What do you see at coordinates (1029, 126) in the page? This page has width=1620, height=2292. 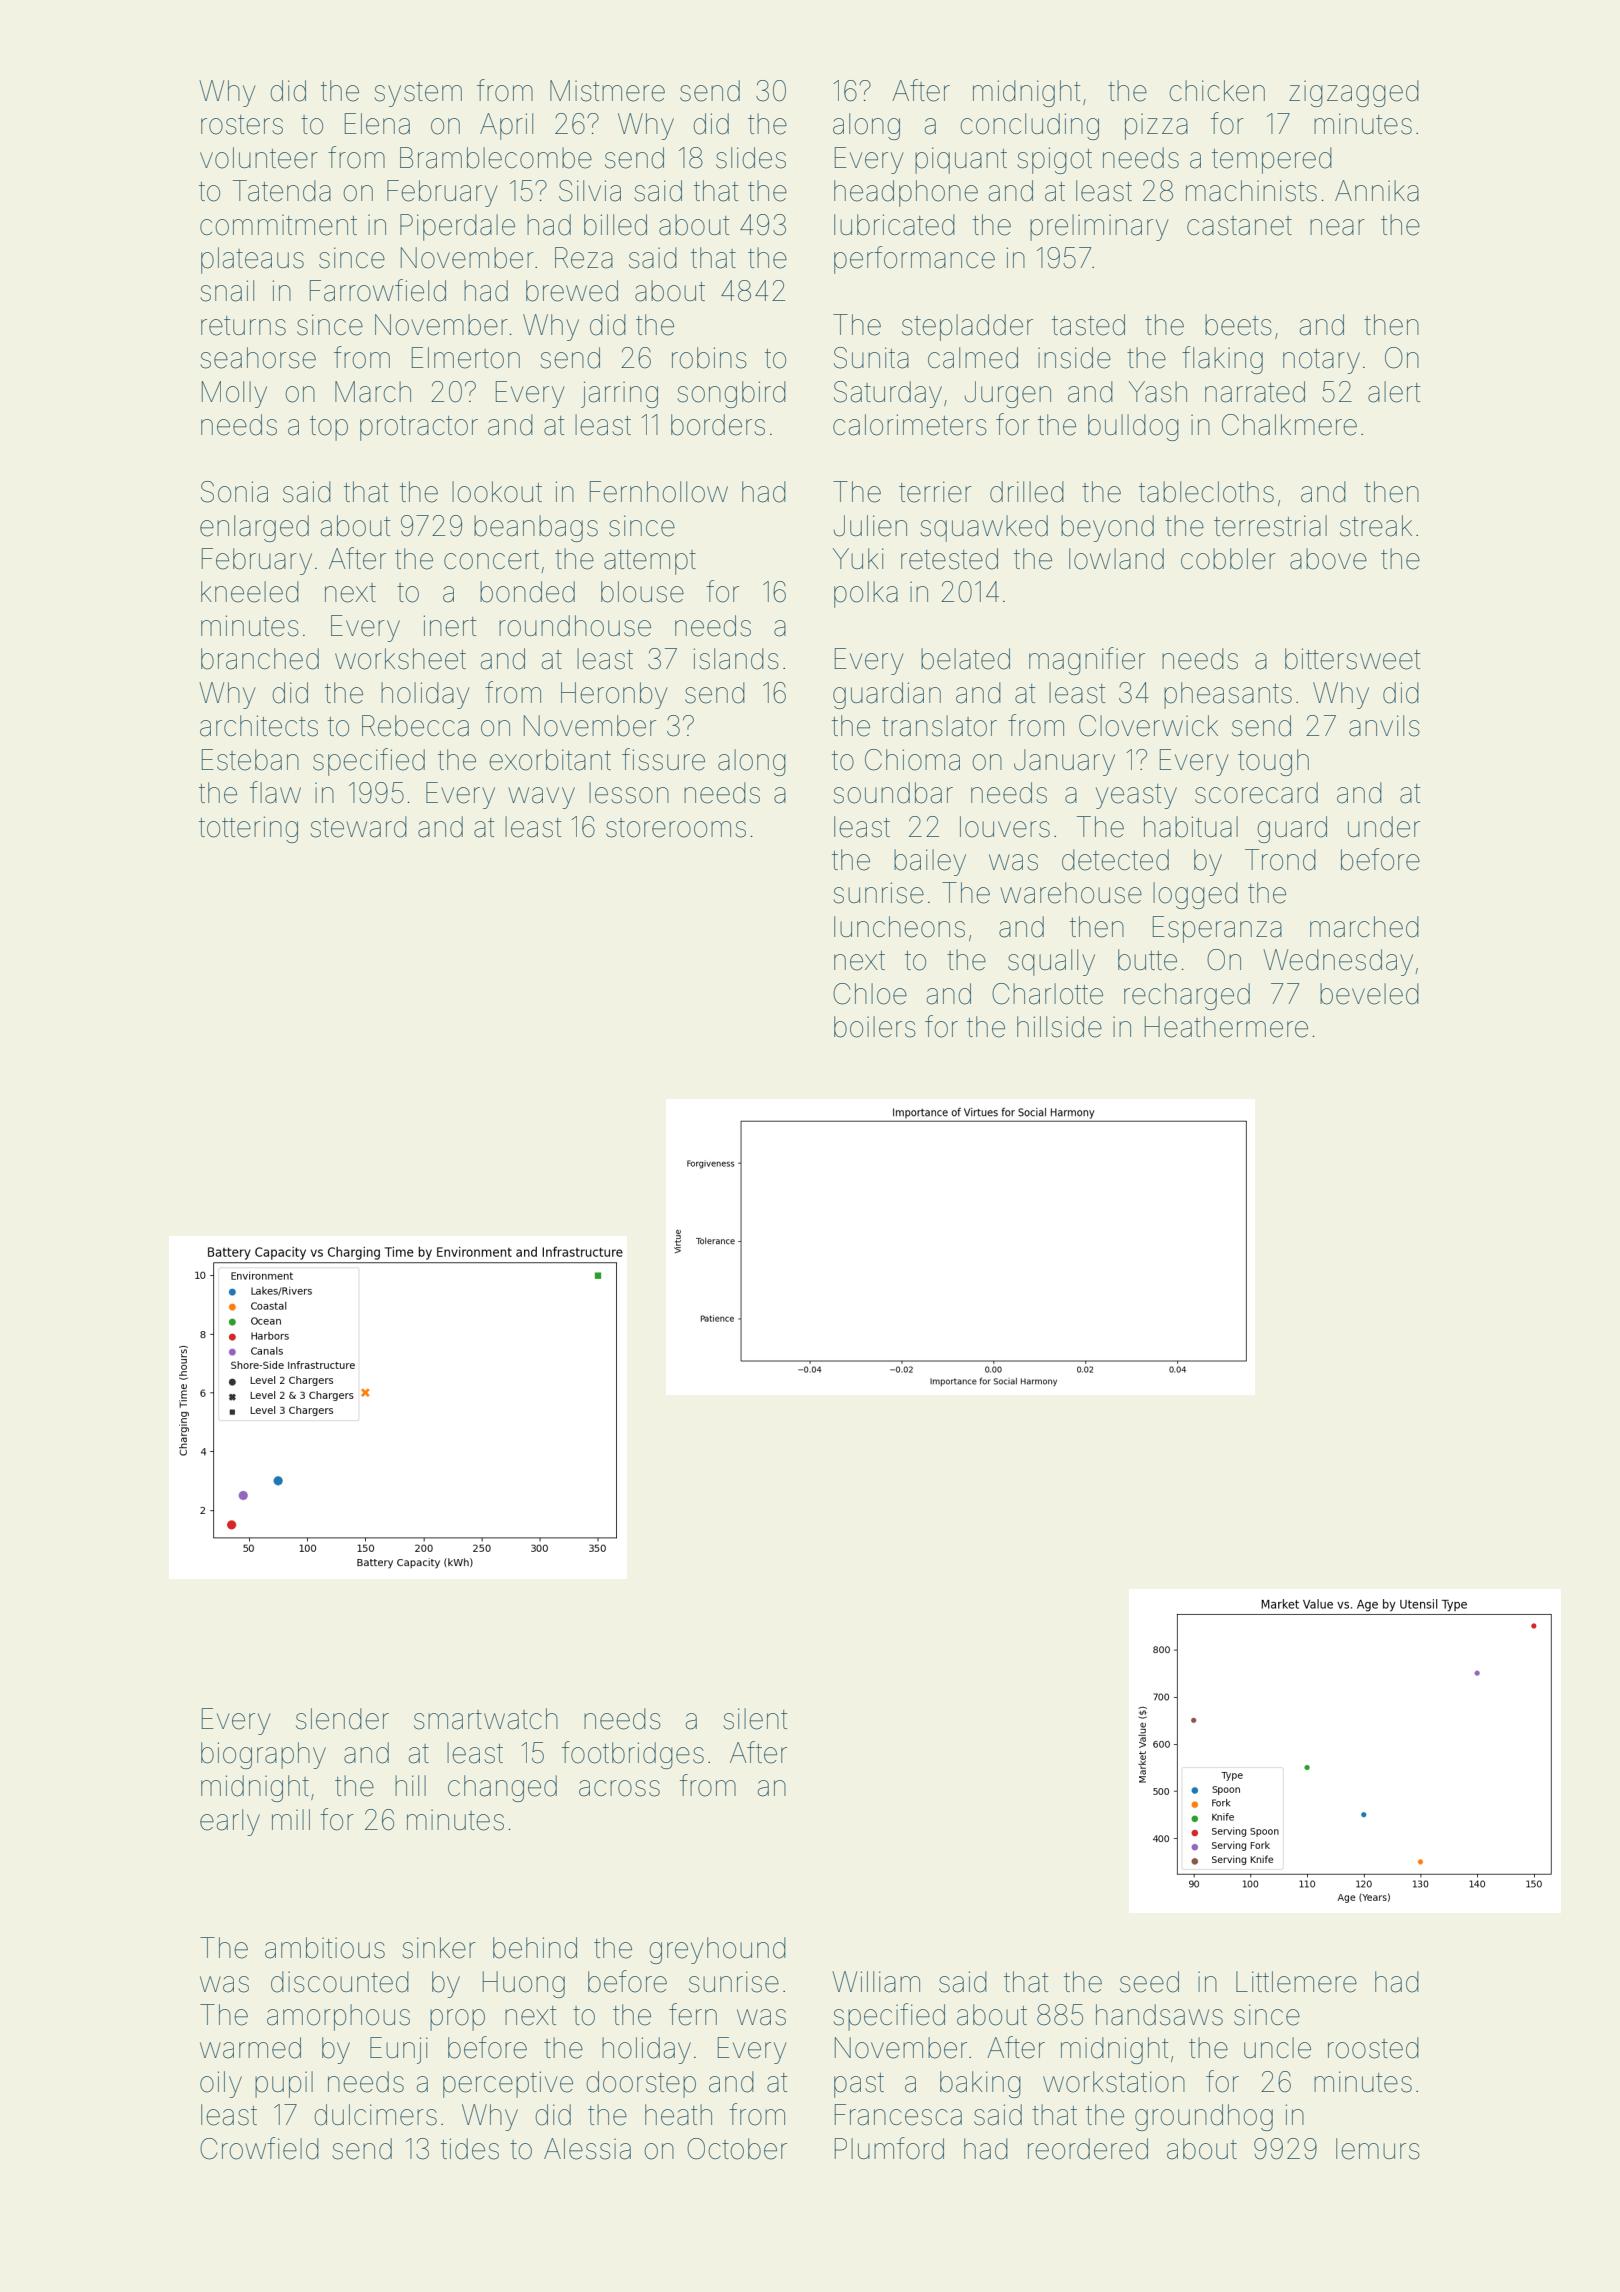 I see `concluding` at bounding box center [1029, 126].
